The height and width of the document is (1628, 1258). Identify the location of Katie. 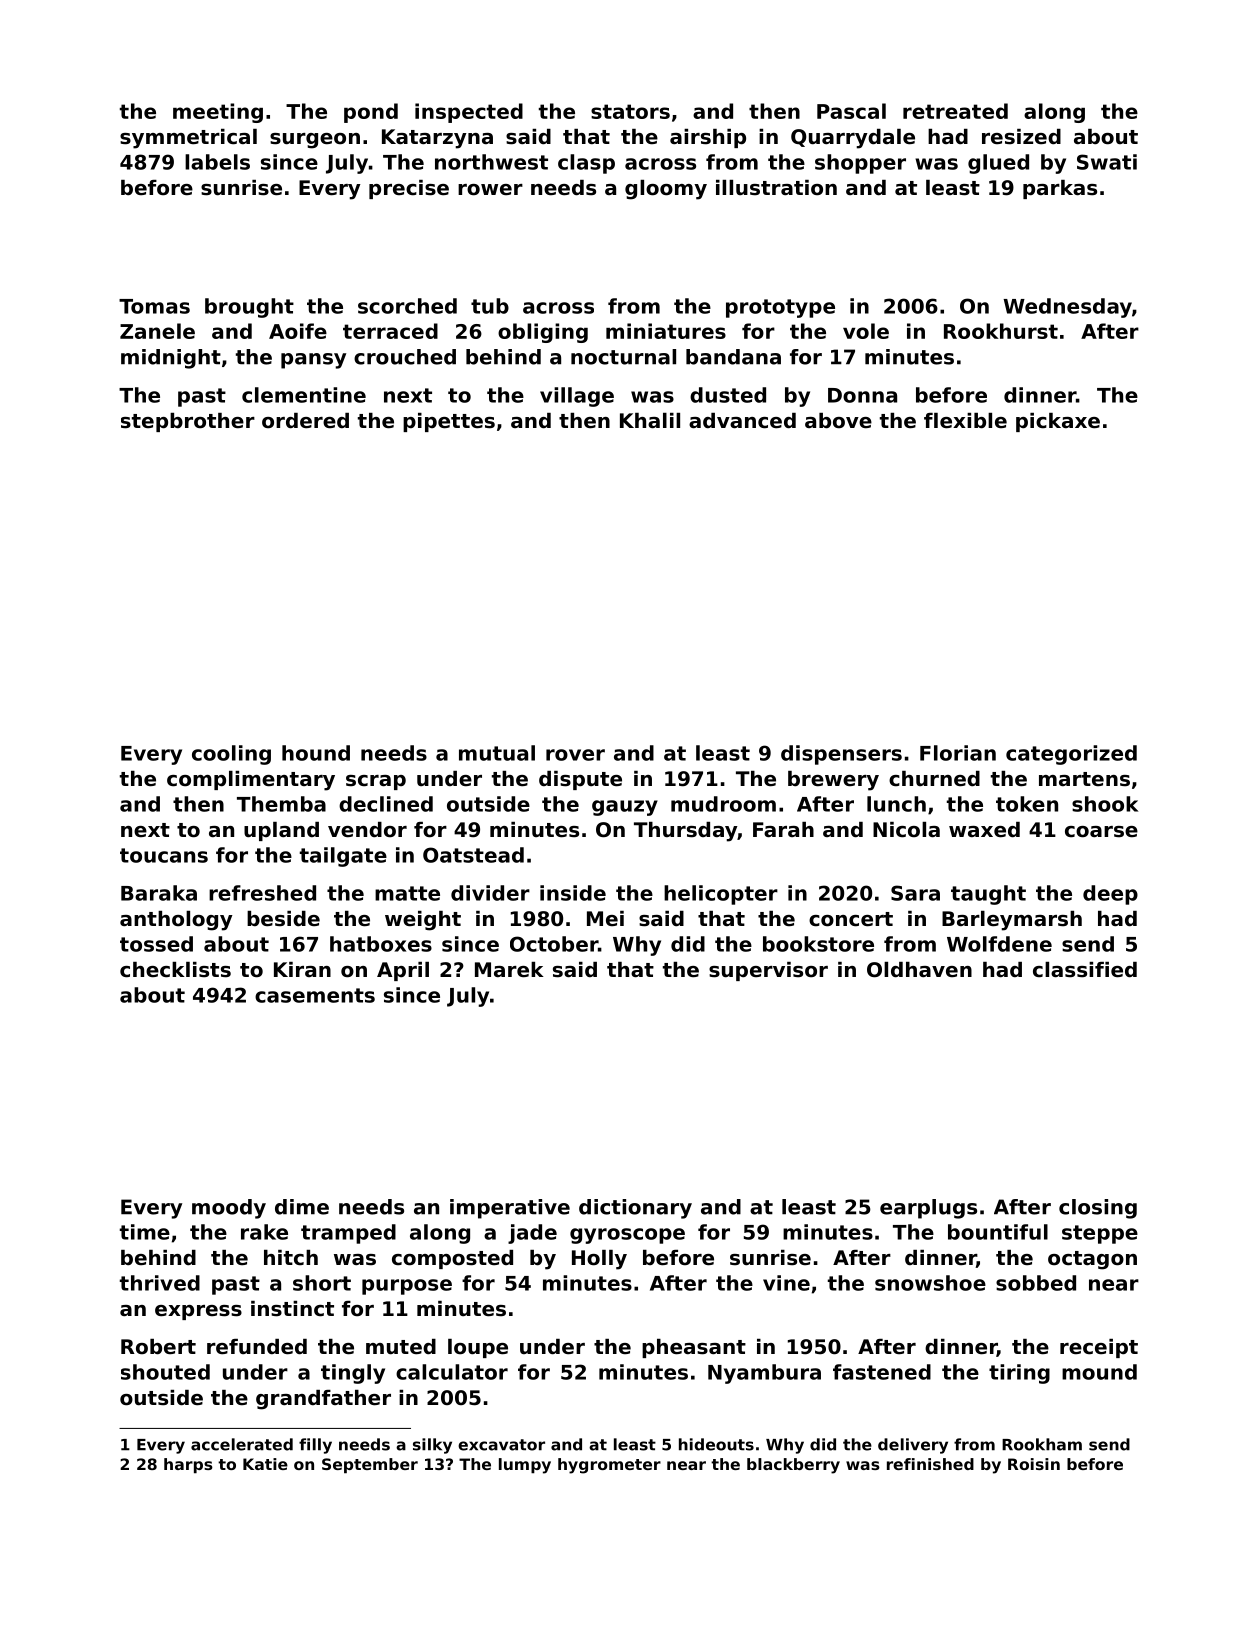
(265, 1464).
